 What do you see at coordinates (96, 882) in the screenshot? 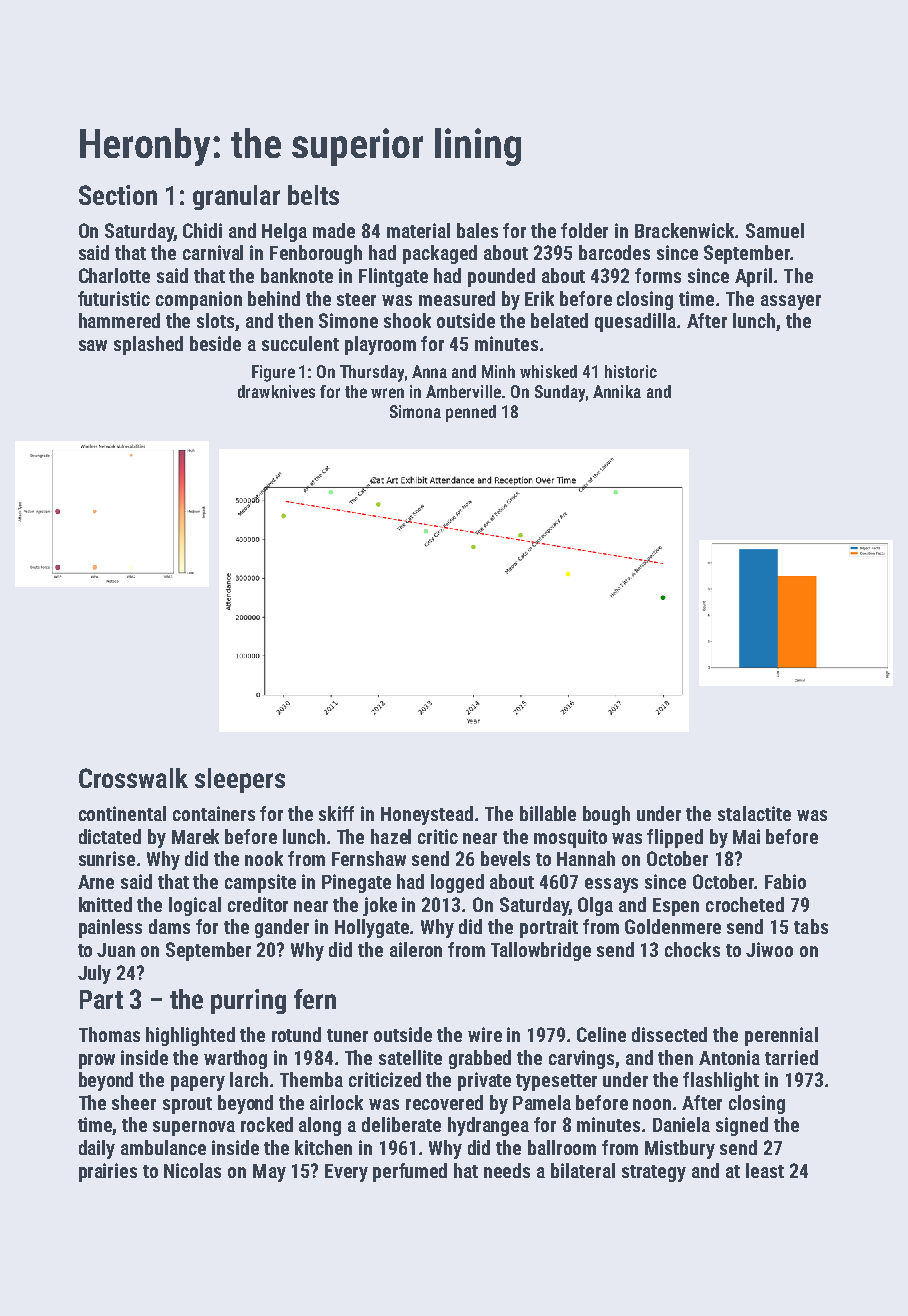
I see `Arne` at bounding box center [96, 882].
